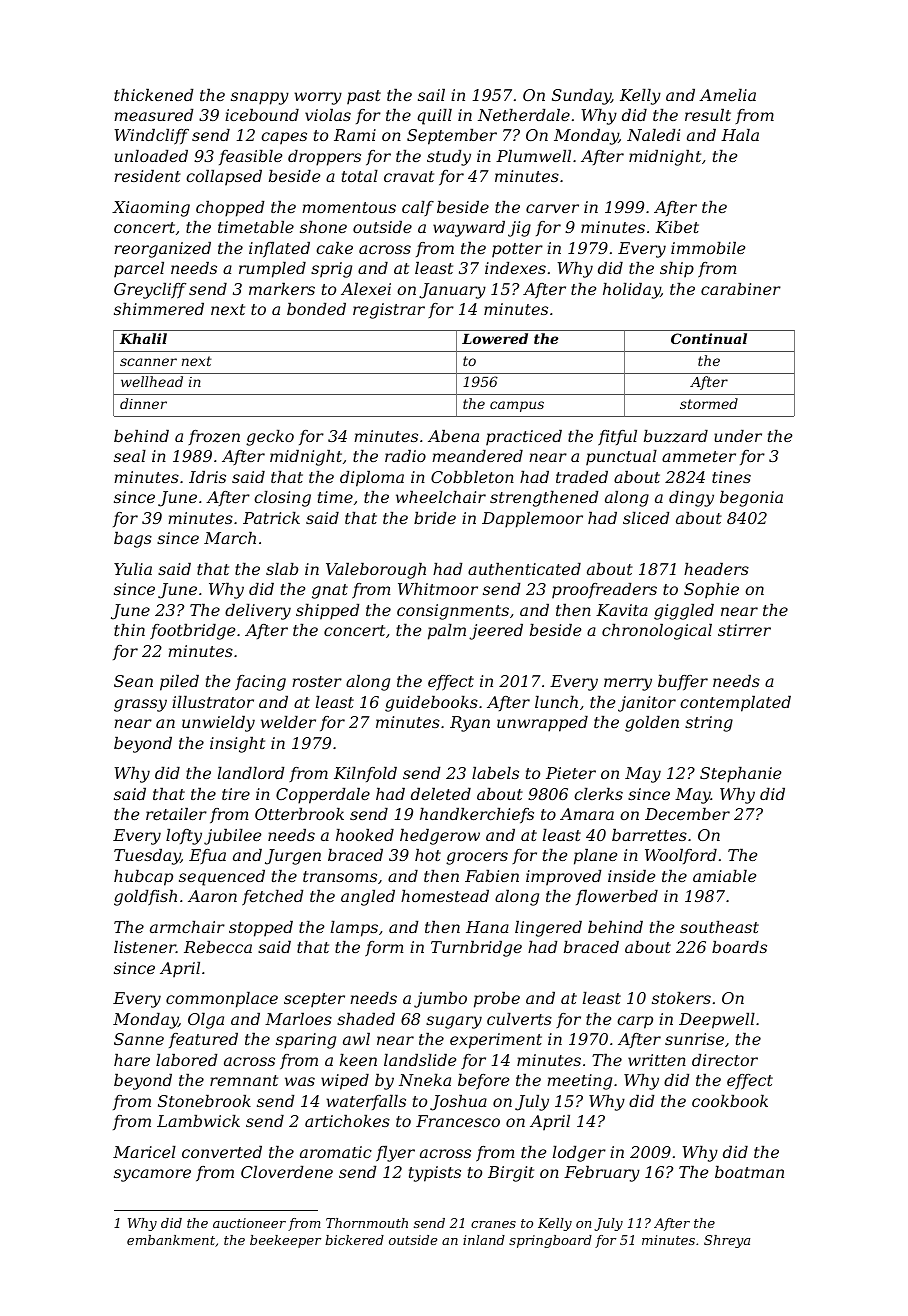 The width and height of the page is (908, 1316). I want to click on thickened, so click(154, 95).
